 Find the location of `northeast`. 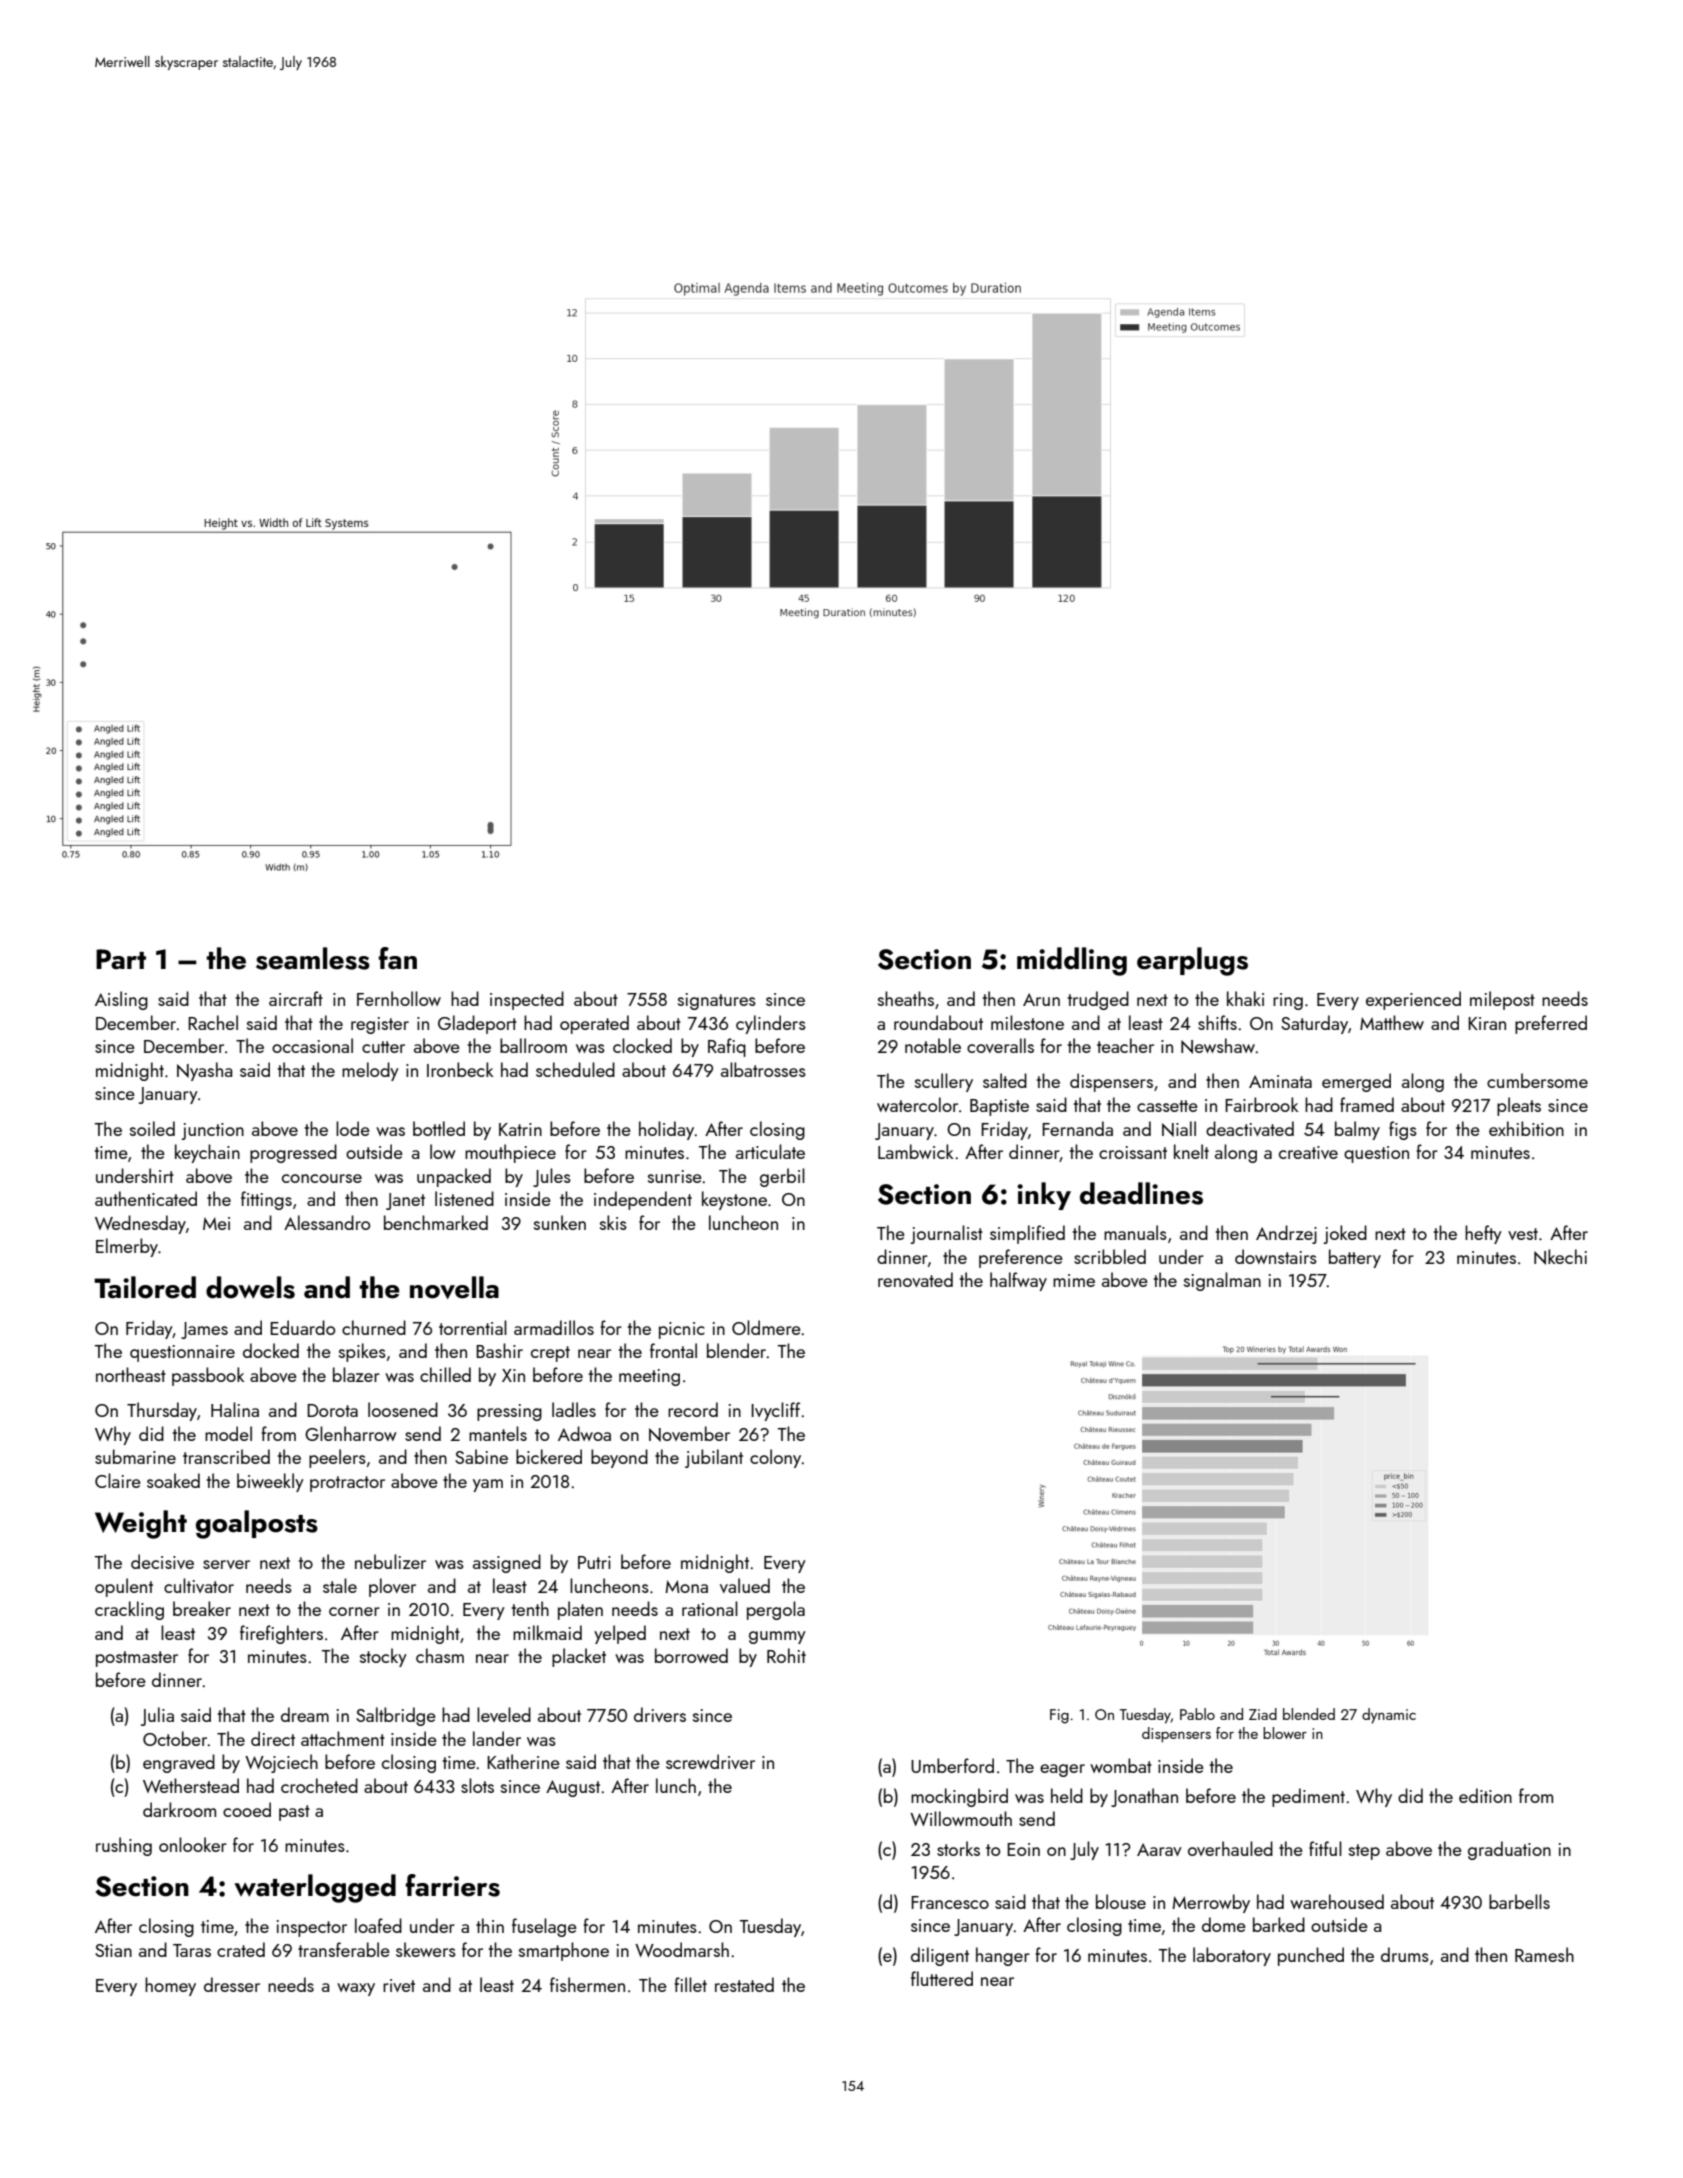

northeast is located at coordinates (131, 1374).
